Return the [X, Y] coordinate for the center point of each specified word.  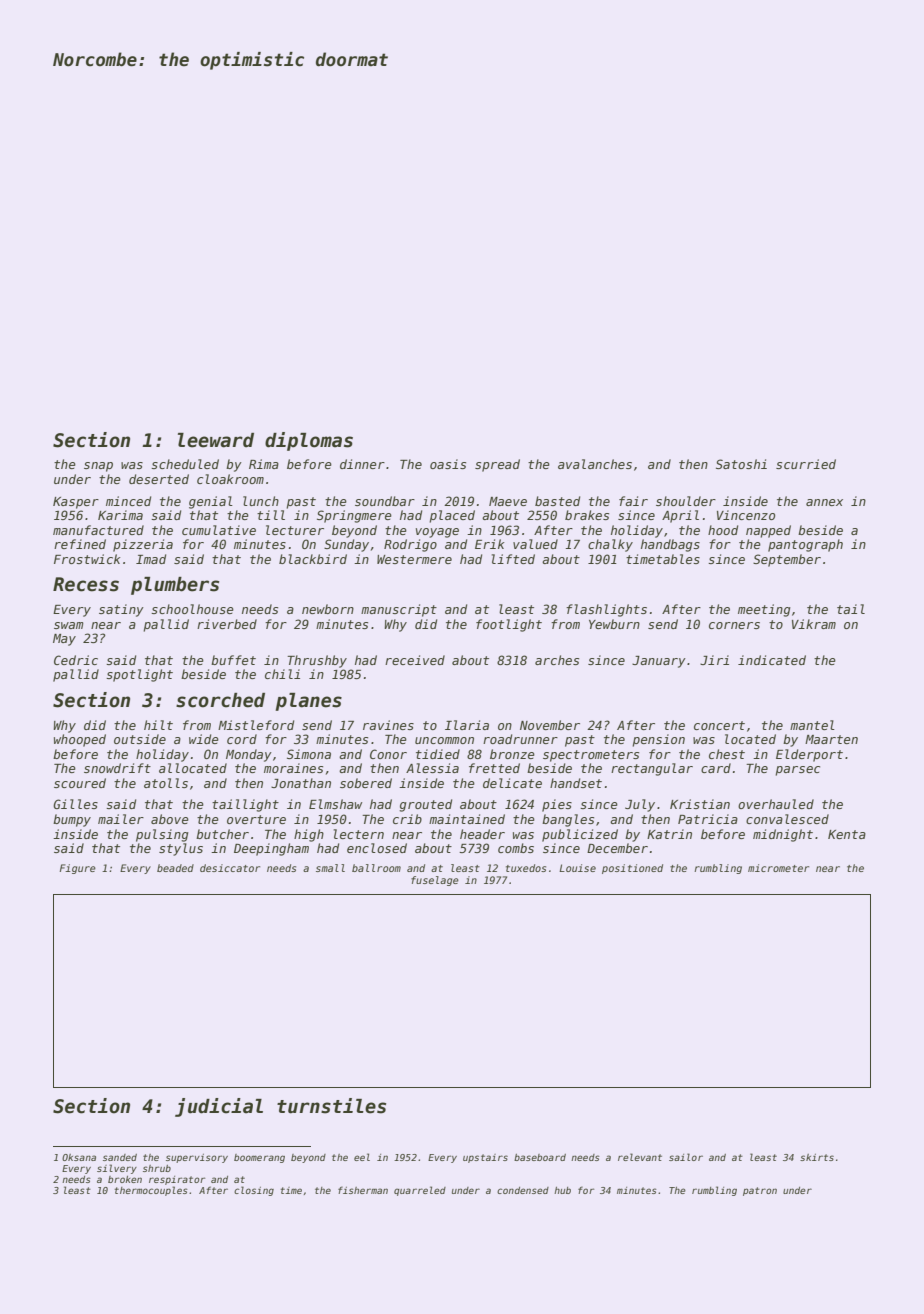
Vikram [814, 624]
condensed [523, 1190]
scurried [806, 464]
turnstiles [331, 1106]
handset [576, 783]
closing [254, 1191]
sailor [686, 1157]
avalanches [595, 464]
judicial [219, 1107]
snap [98, 467]
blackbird [313, 559]
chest [727, 754]
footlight [509, 625]
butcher [222, 834]
